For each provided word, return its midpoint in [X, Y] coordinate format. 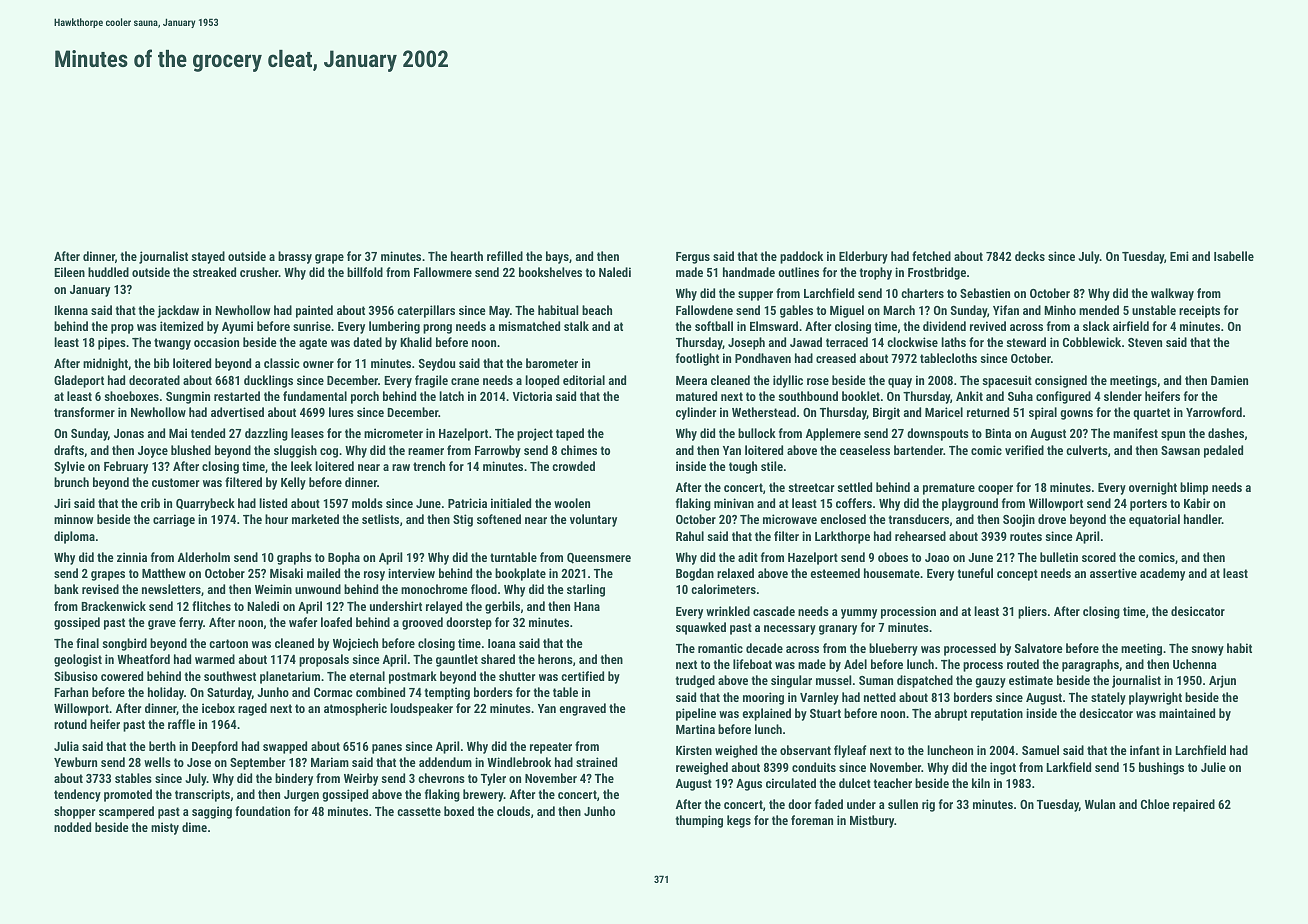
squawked [701, 628]
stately [1108, 698]
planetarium [290, 677]
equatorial [1154, 520]
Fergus [693, 258]
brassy [295, 257]
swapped [285, 747]
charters [922, 293]
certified [582, 676]
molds [367, 503]
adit [748, 557]
